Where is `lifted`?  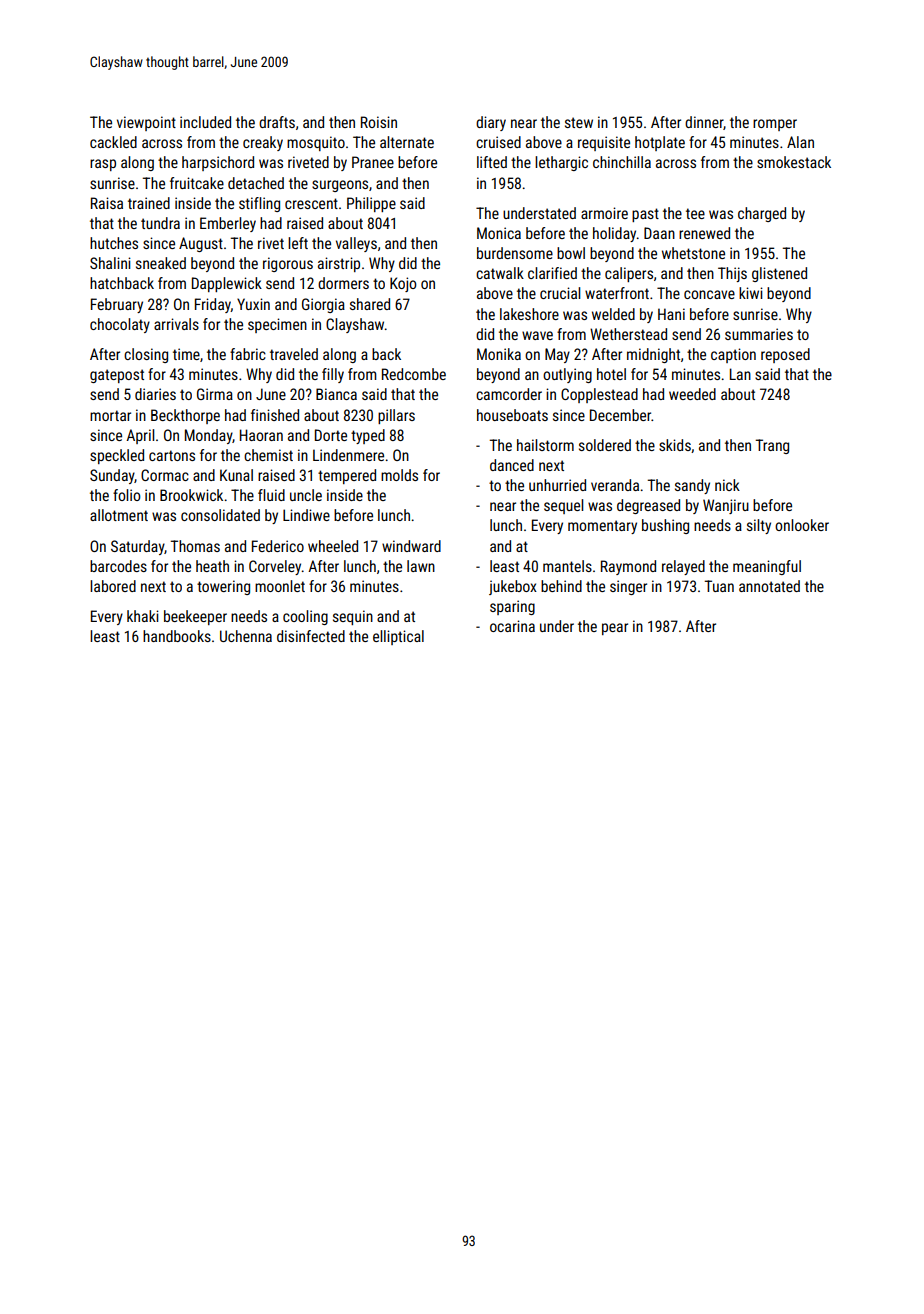 lifted is located at coordinates (492, 162).
